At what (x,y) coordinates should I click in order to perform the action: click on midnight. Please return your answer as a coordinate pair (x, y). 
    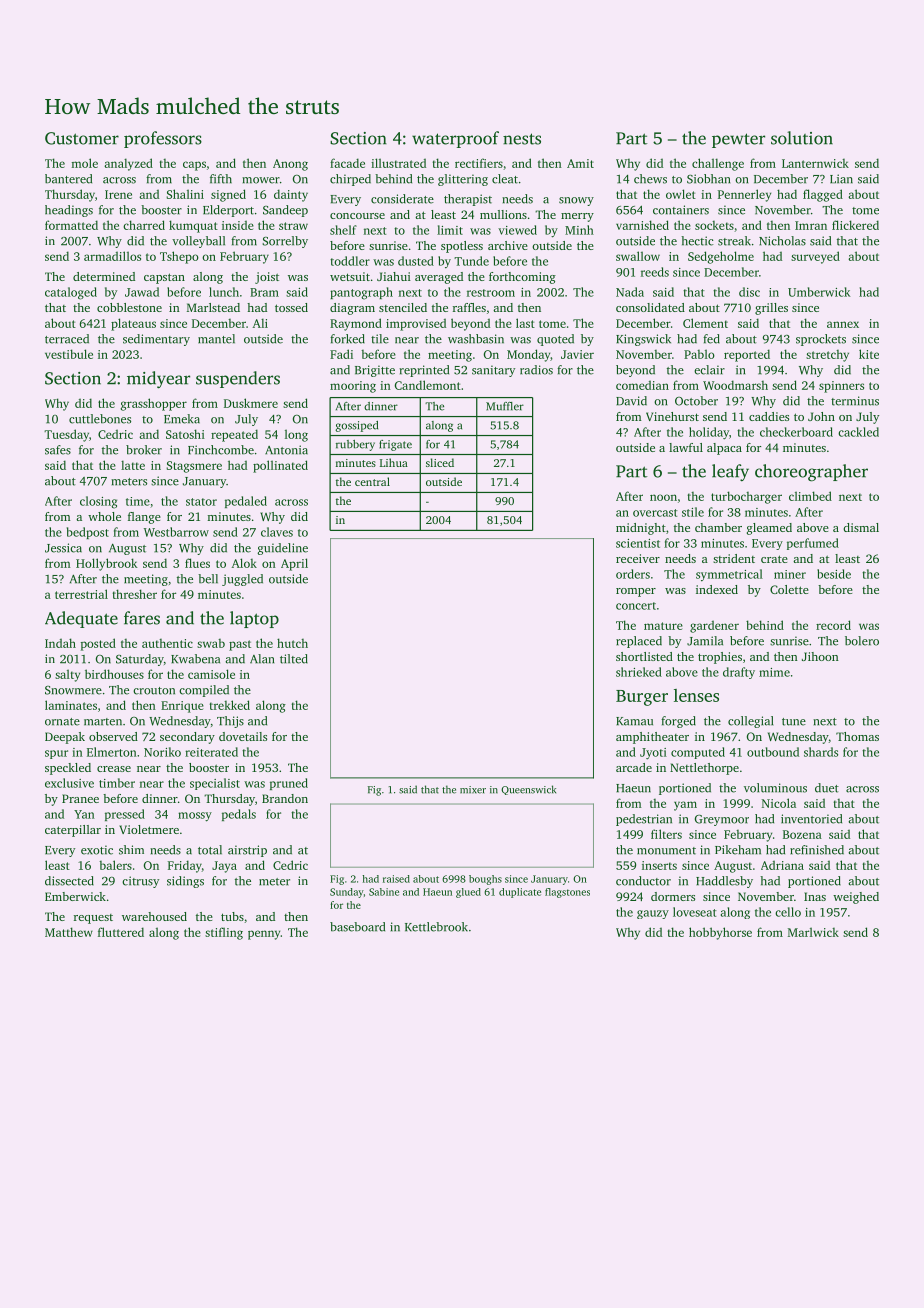
    Looking at the image, I should click on (641, 529).
